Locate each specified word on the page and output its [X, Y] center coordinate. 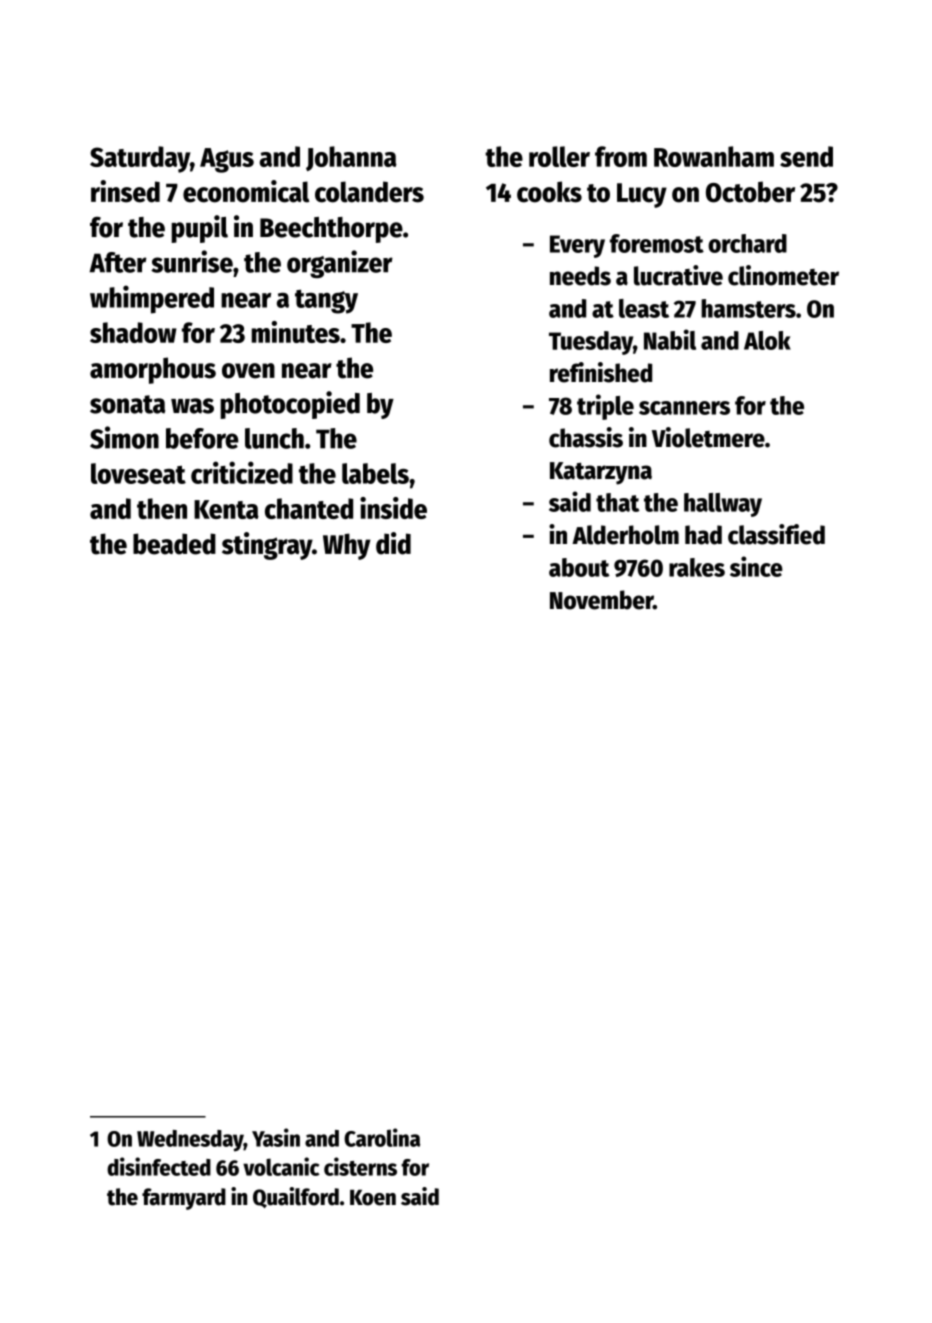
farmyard [184, 1199]
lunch [274, 438]
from [621, 156]
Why [347, 546]
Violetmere [708, 437]
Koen [373, 1198]
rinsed [125, 191]
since [756, 566]
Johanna [351, 158]
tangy [326, 301]
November [601, 600]
